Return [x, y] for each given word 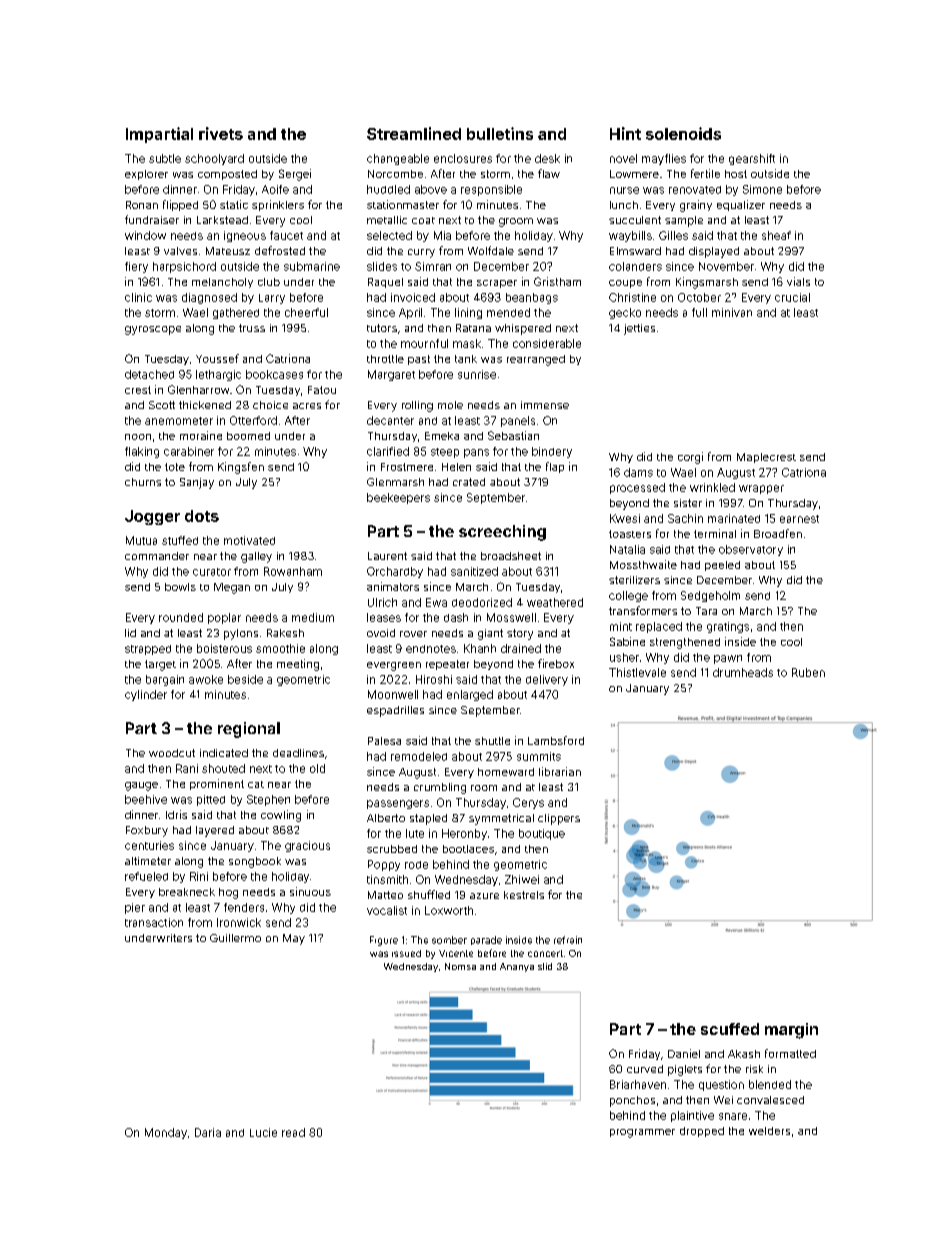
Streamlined [414, 133]
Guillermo [235, 938]
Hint [625, 133]
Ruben [808, 672]
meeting [298, 665]
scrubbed [392, 849]
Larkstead [222, 220]
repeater [447, 665]
